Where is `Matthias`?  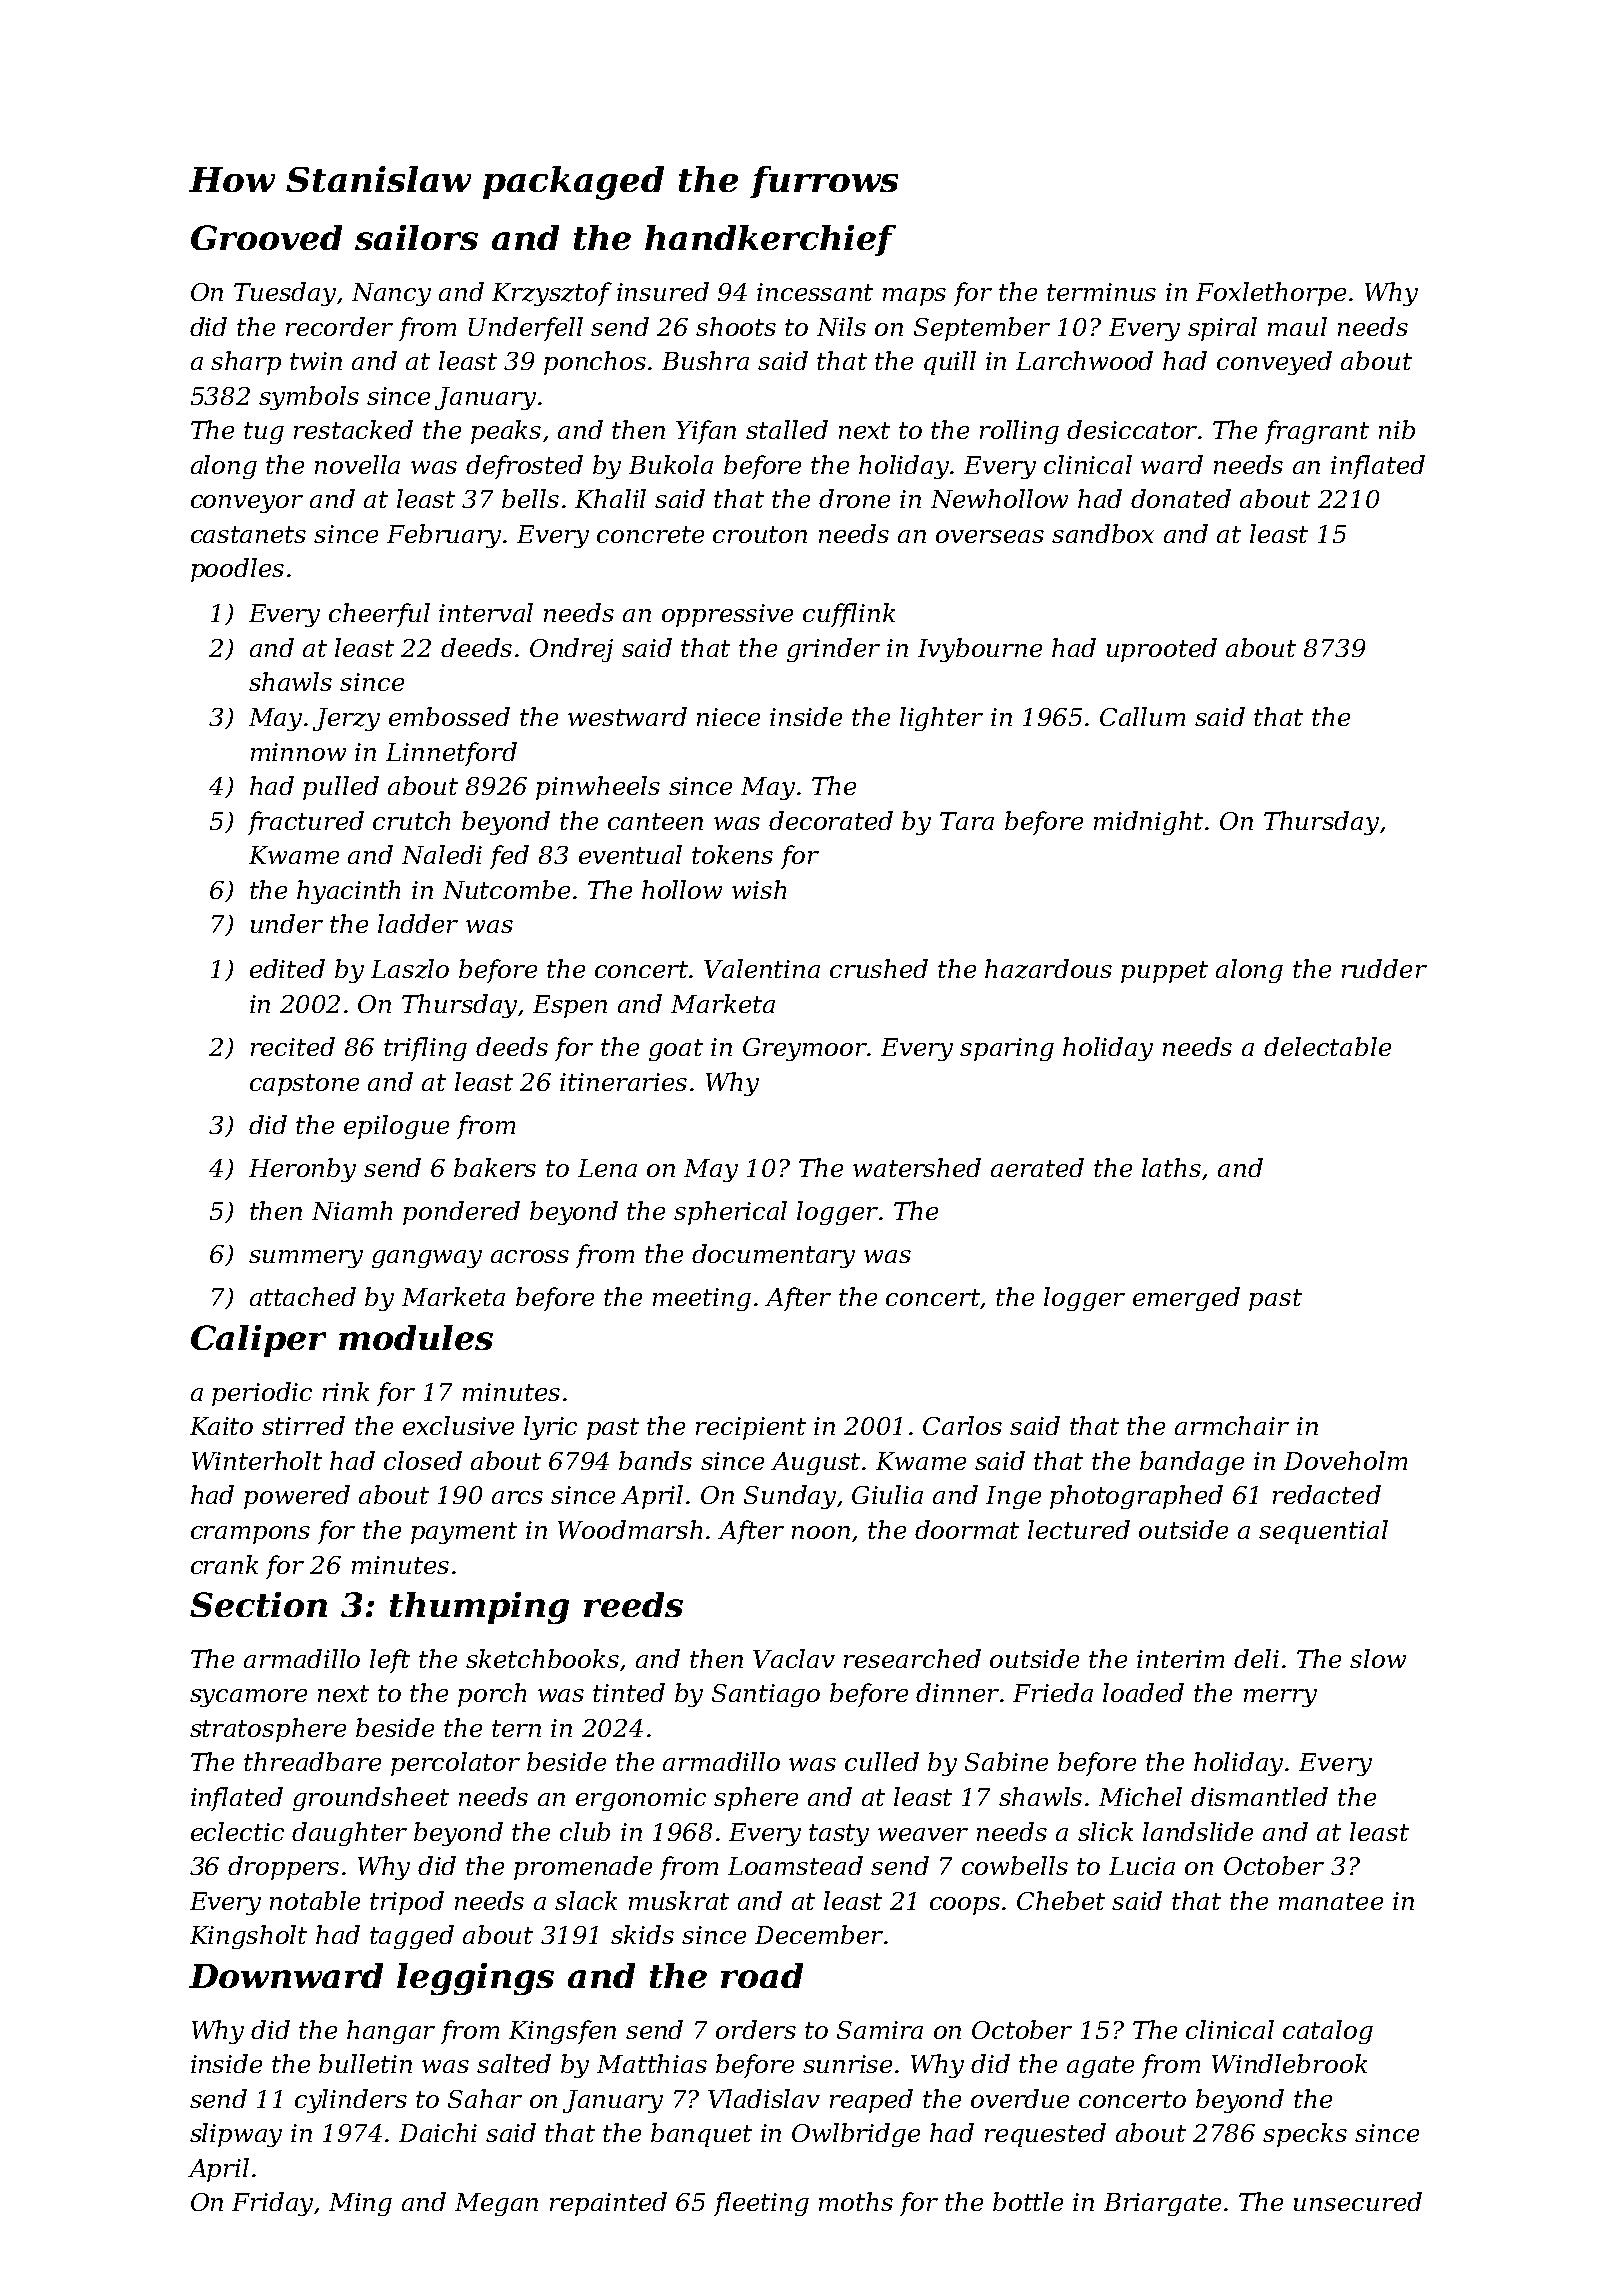 Matthias is located at coordinates (652, 2063).
